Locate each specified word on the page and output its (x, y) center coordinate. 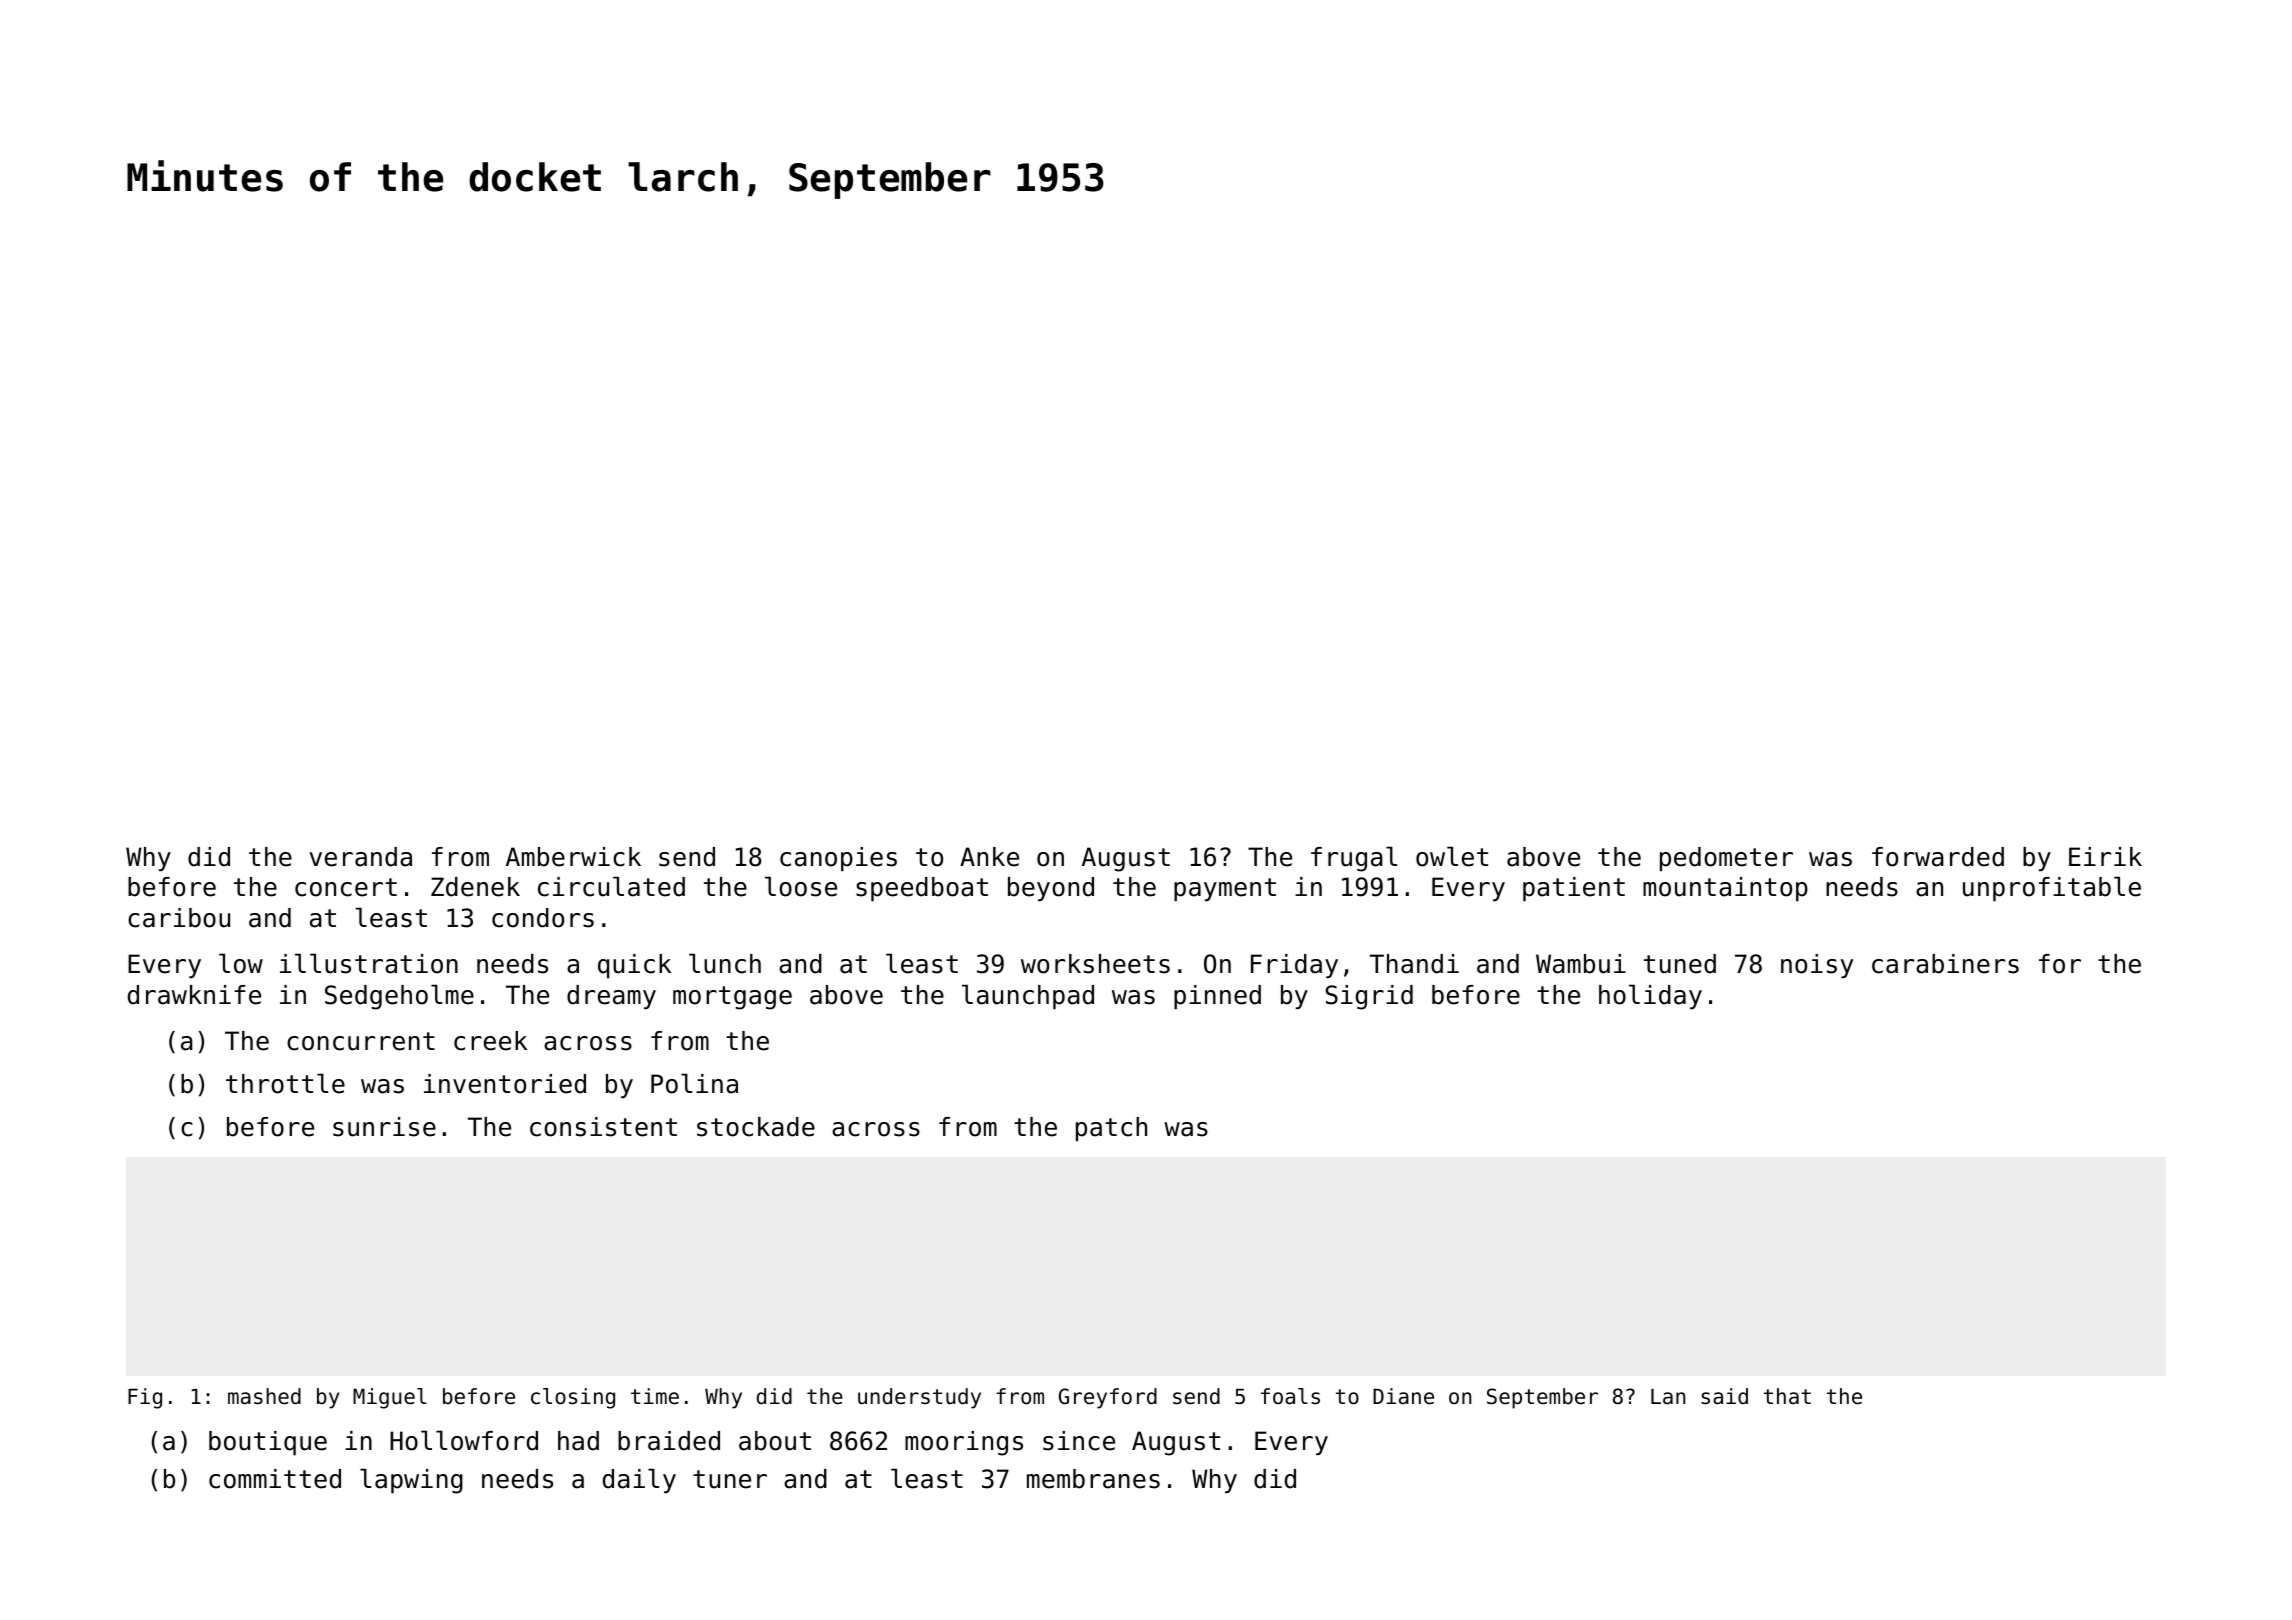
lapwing (411, 1481)
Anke (989, 857)
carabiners (1945, 964)
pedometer (1726, 859)
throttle (285, 1083)
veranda (360, 857)
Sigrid (1369, 997)
